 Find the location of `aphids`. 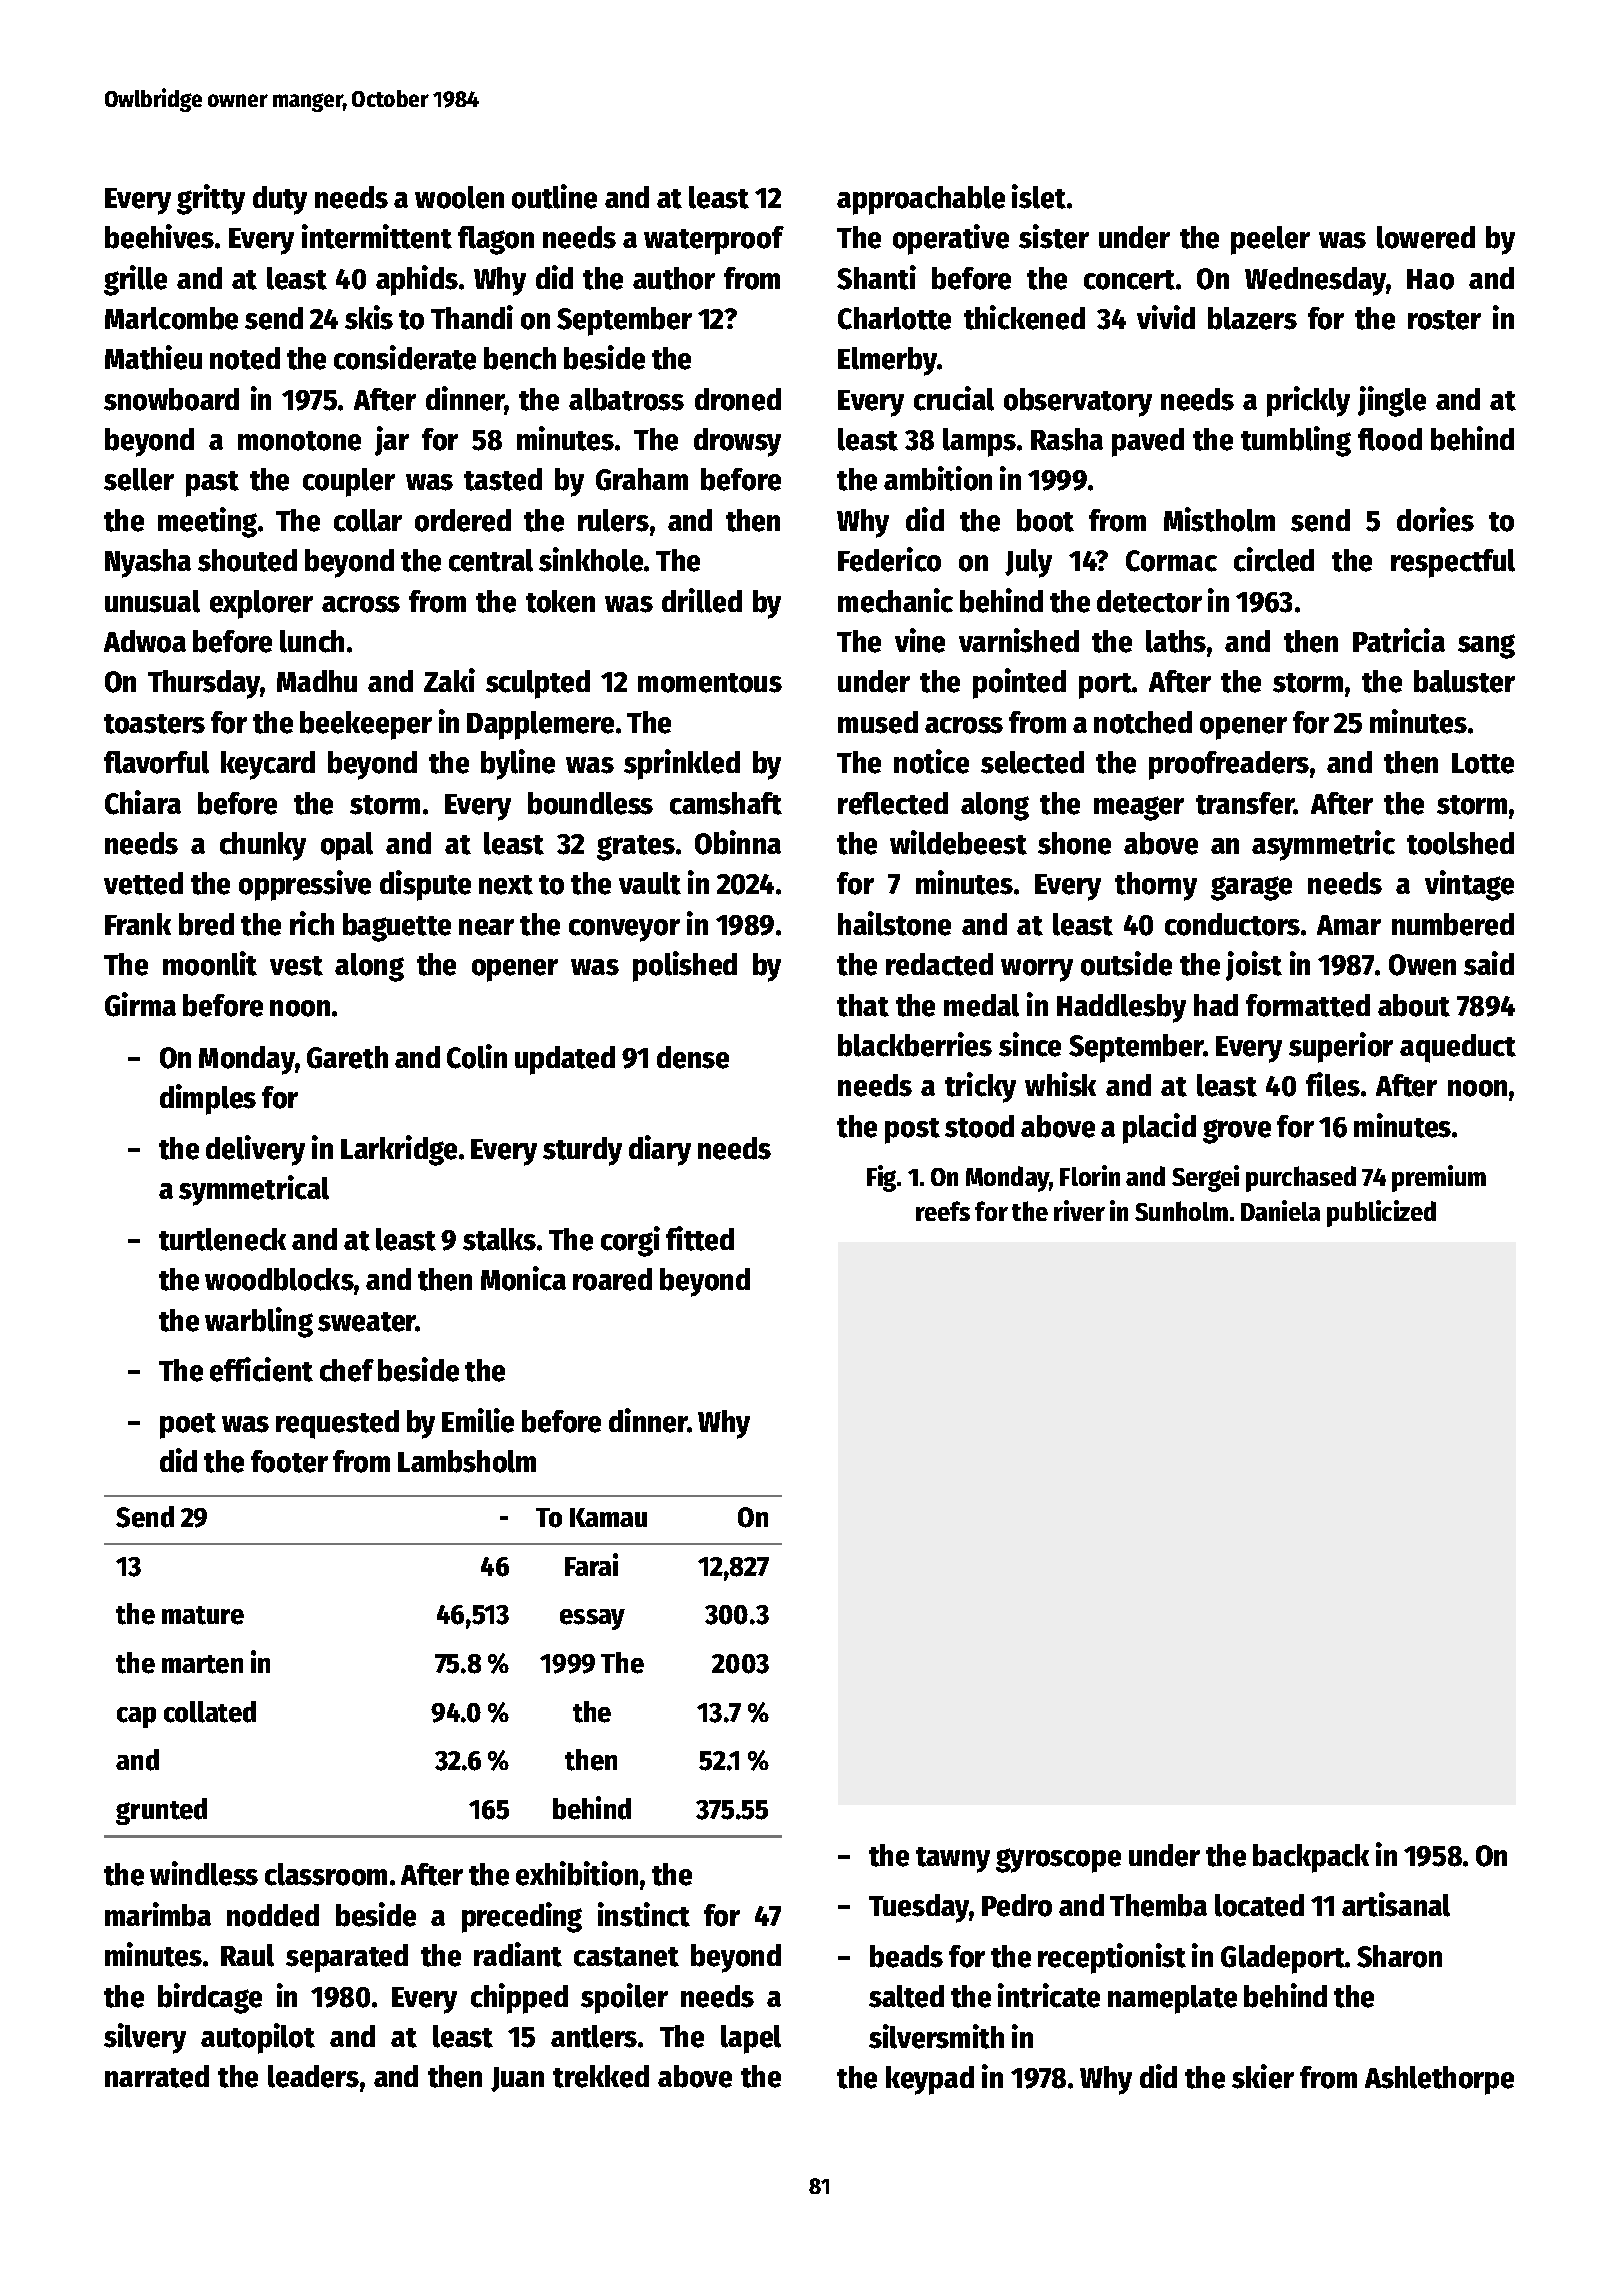

aphids is located at coordinates (417, 280).
